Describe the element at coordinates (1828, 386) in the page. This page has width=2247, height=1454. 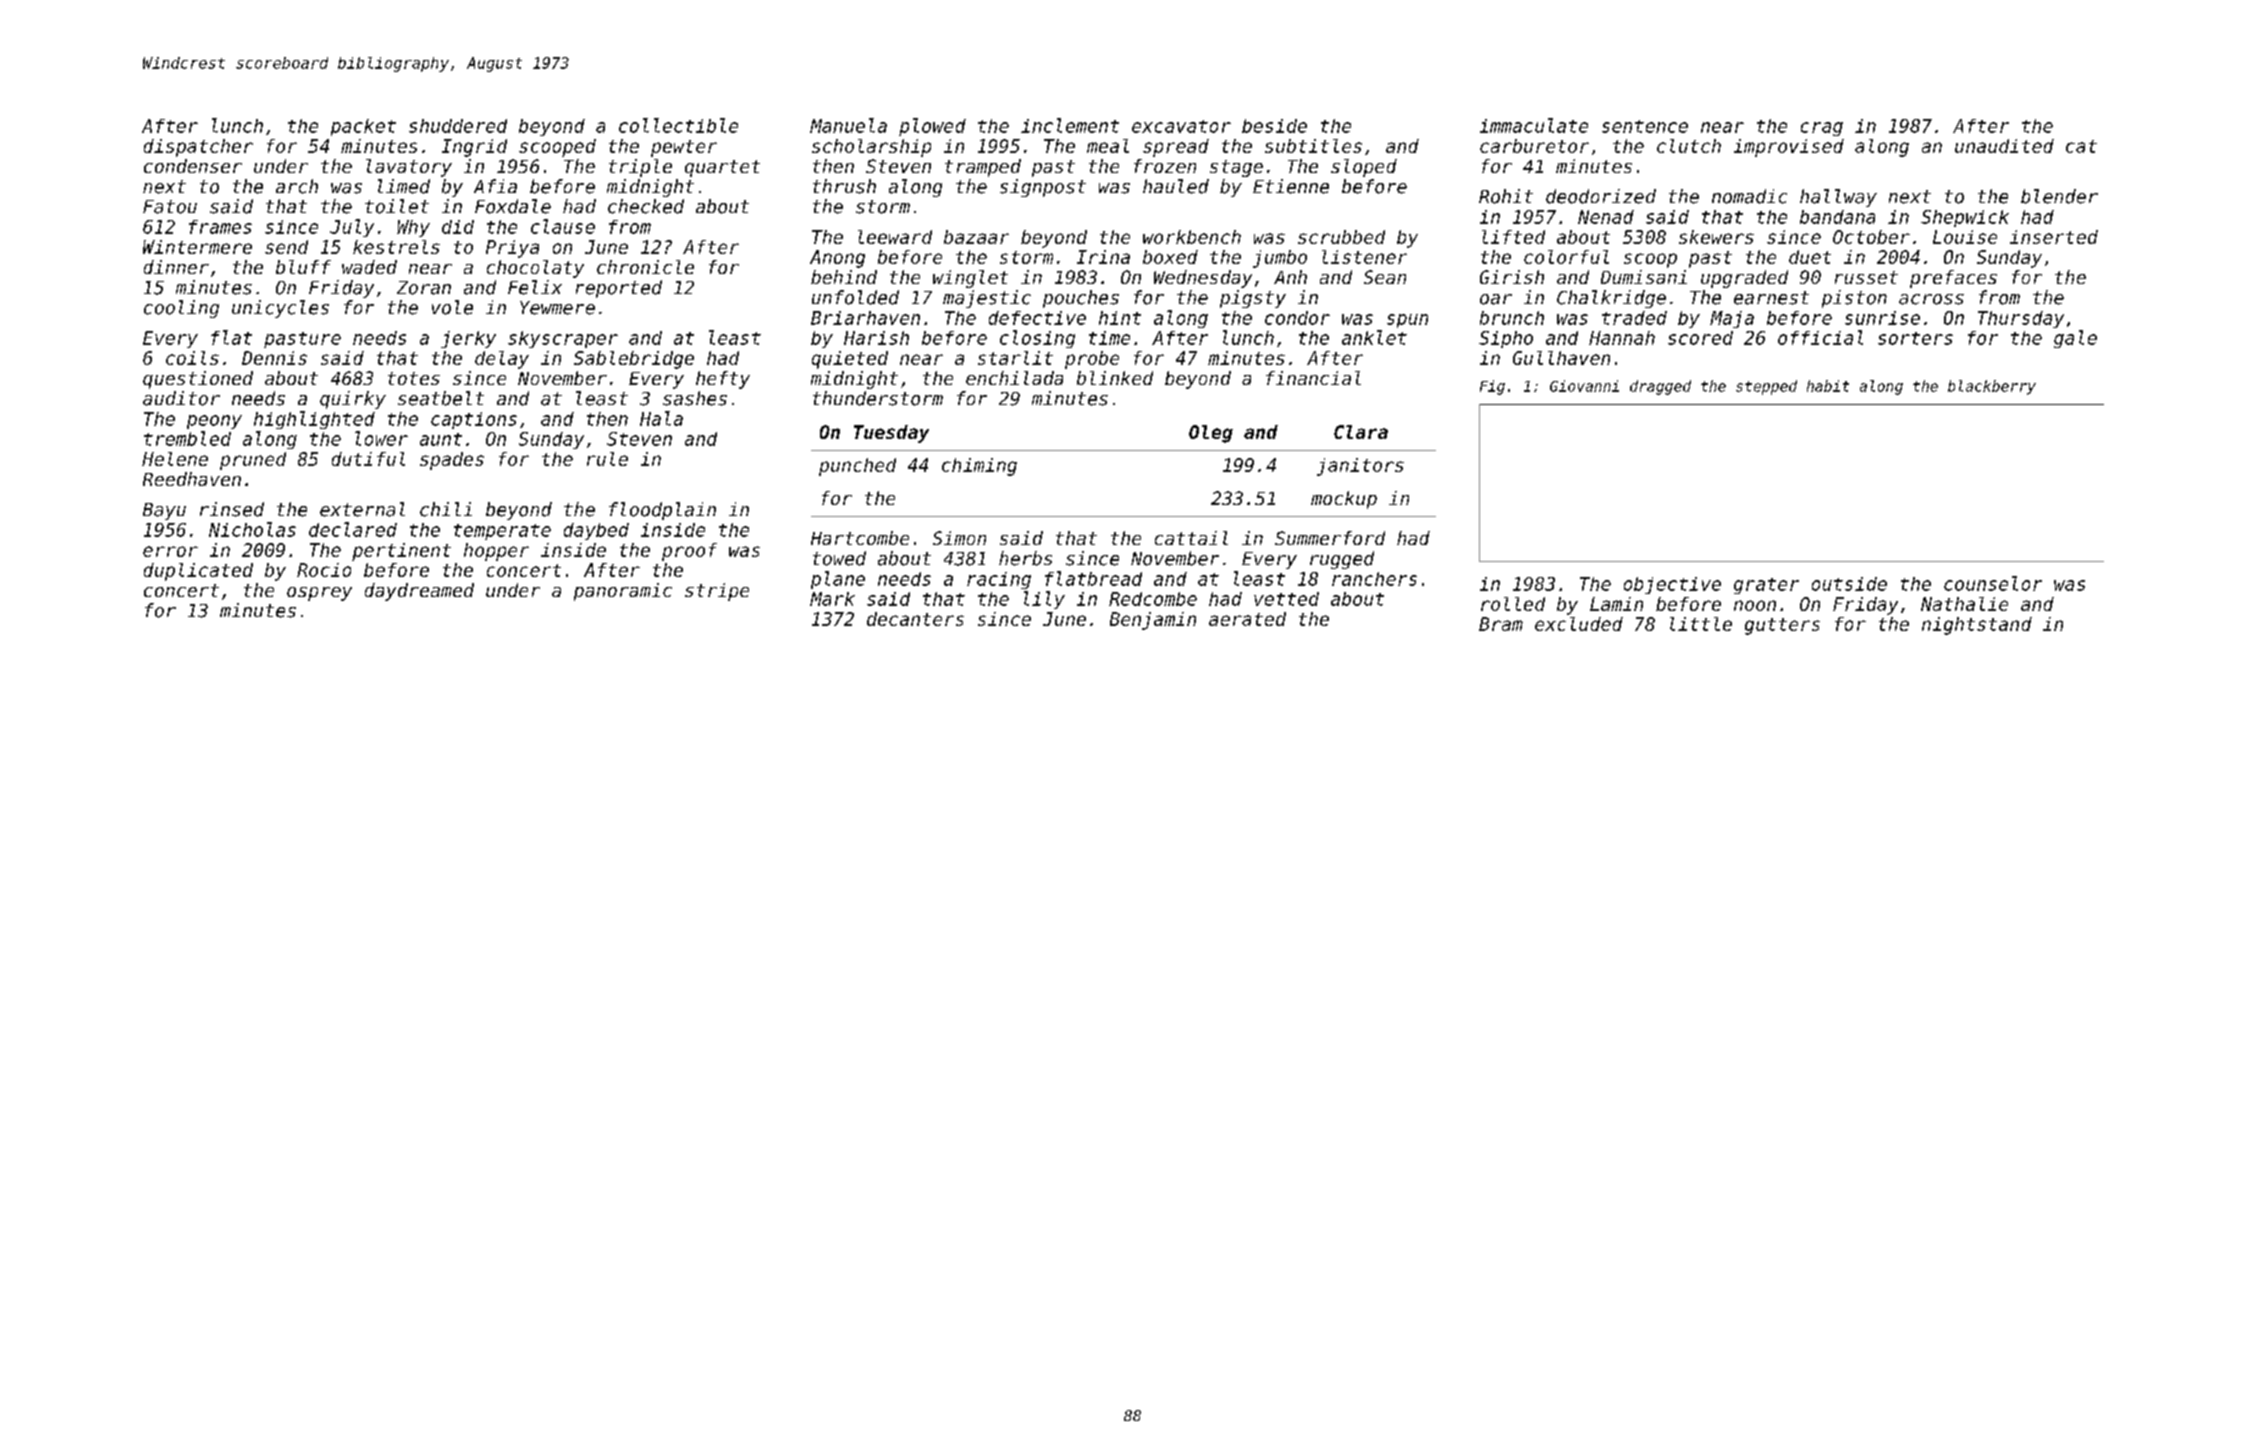
I see `habit` at that location.
